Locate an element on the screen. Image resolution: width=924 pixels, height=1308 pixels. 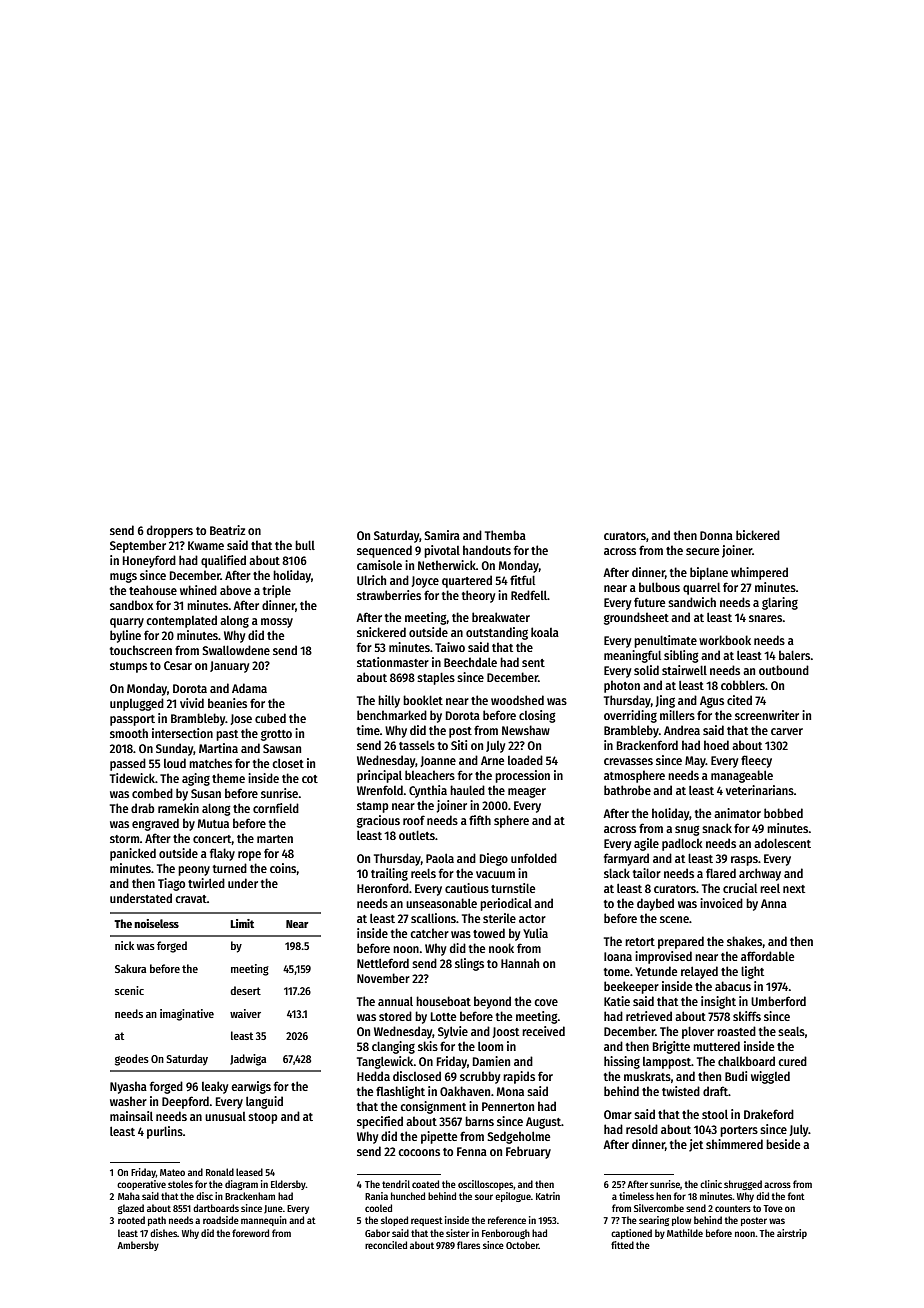
dishes is located at coordinates (163, 1233).
